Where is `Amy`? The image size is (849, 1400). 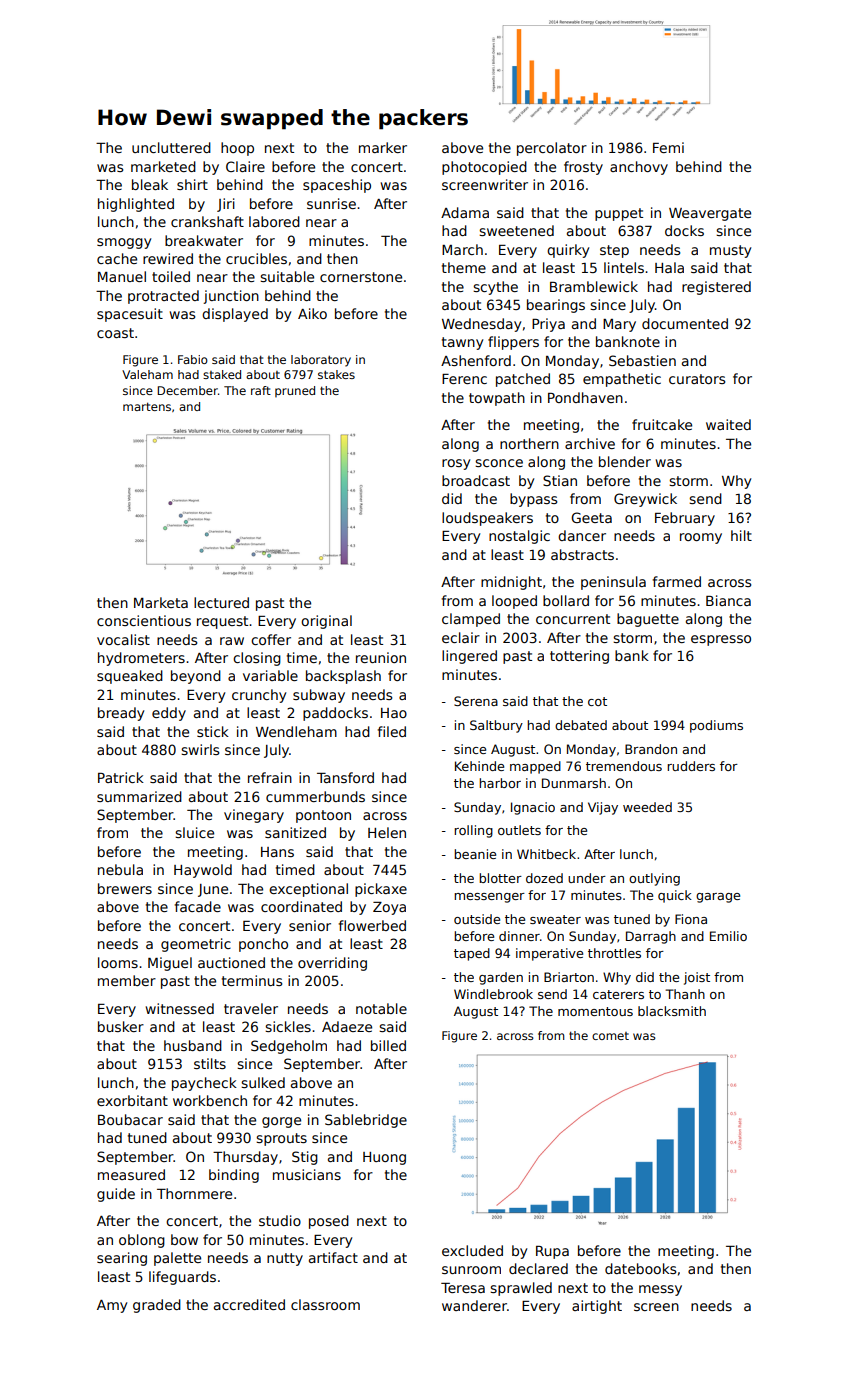 Amy is located at coordinates (112, 1306).
